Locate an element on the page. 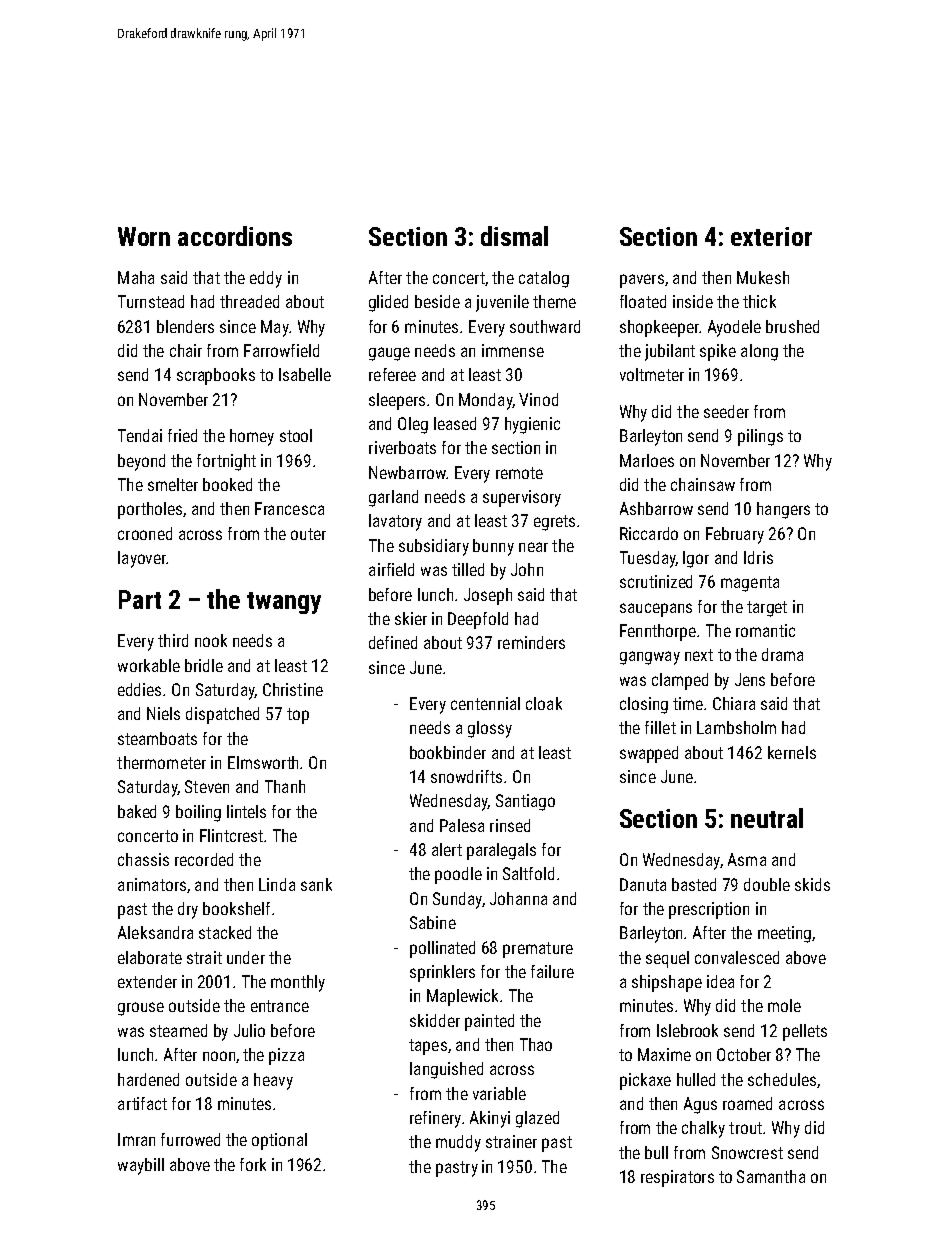  meeting is located at coordinates (784, 934).
